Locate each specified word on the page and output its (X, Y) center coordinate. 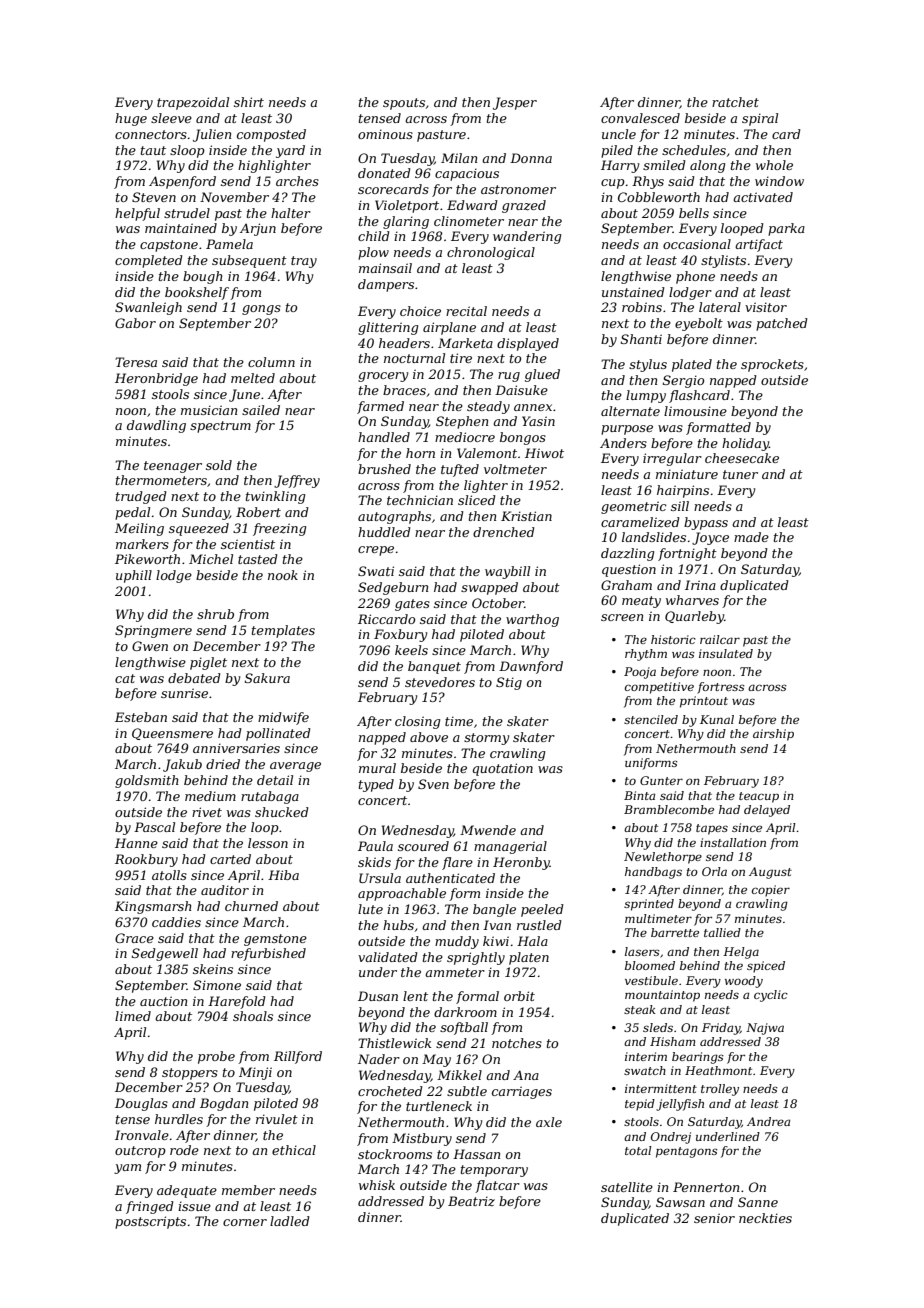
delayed (767, 811)
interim (646, 1056)
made (751, 537)
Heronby (521, 863)
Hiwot (544, 453)
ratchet (735, 102)
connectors (151, 134)
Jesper (515, 103)
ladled (290, 1221)
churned (251, 906)
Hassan (476, 1154)
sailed (261, 410)
